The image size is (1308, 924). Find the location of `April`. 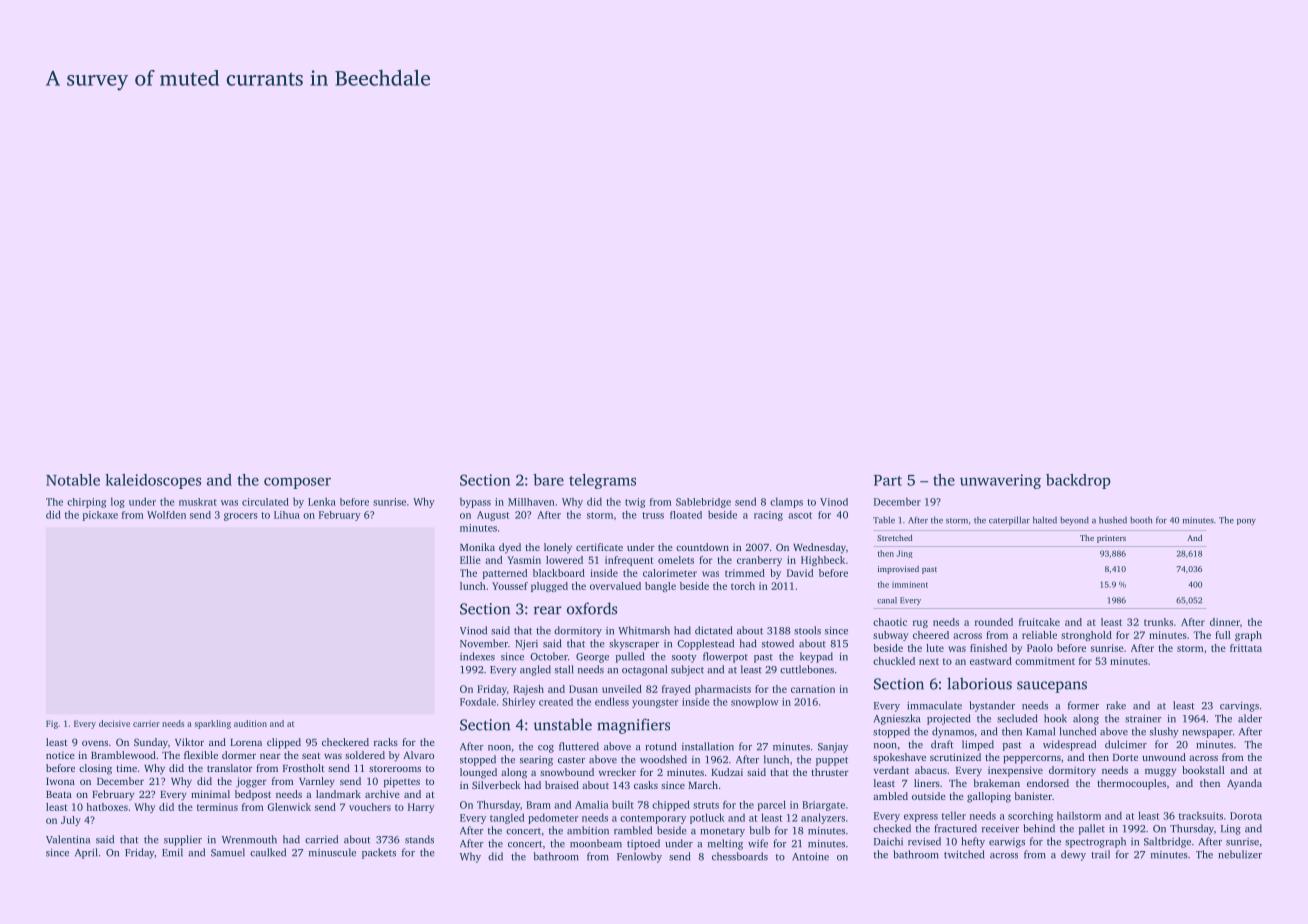

April is located at coordinates (86, 853).
